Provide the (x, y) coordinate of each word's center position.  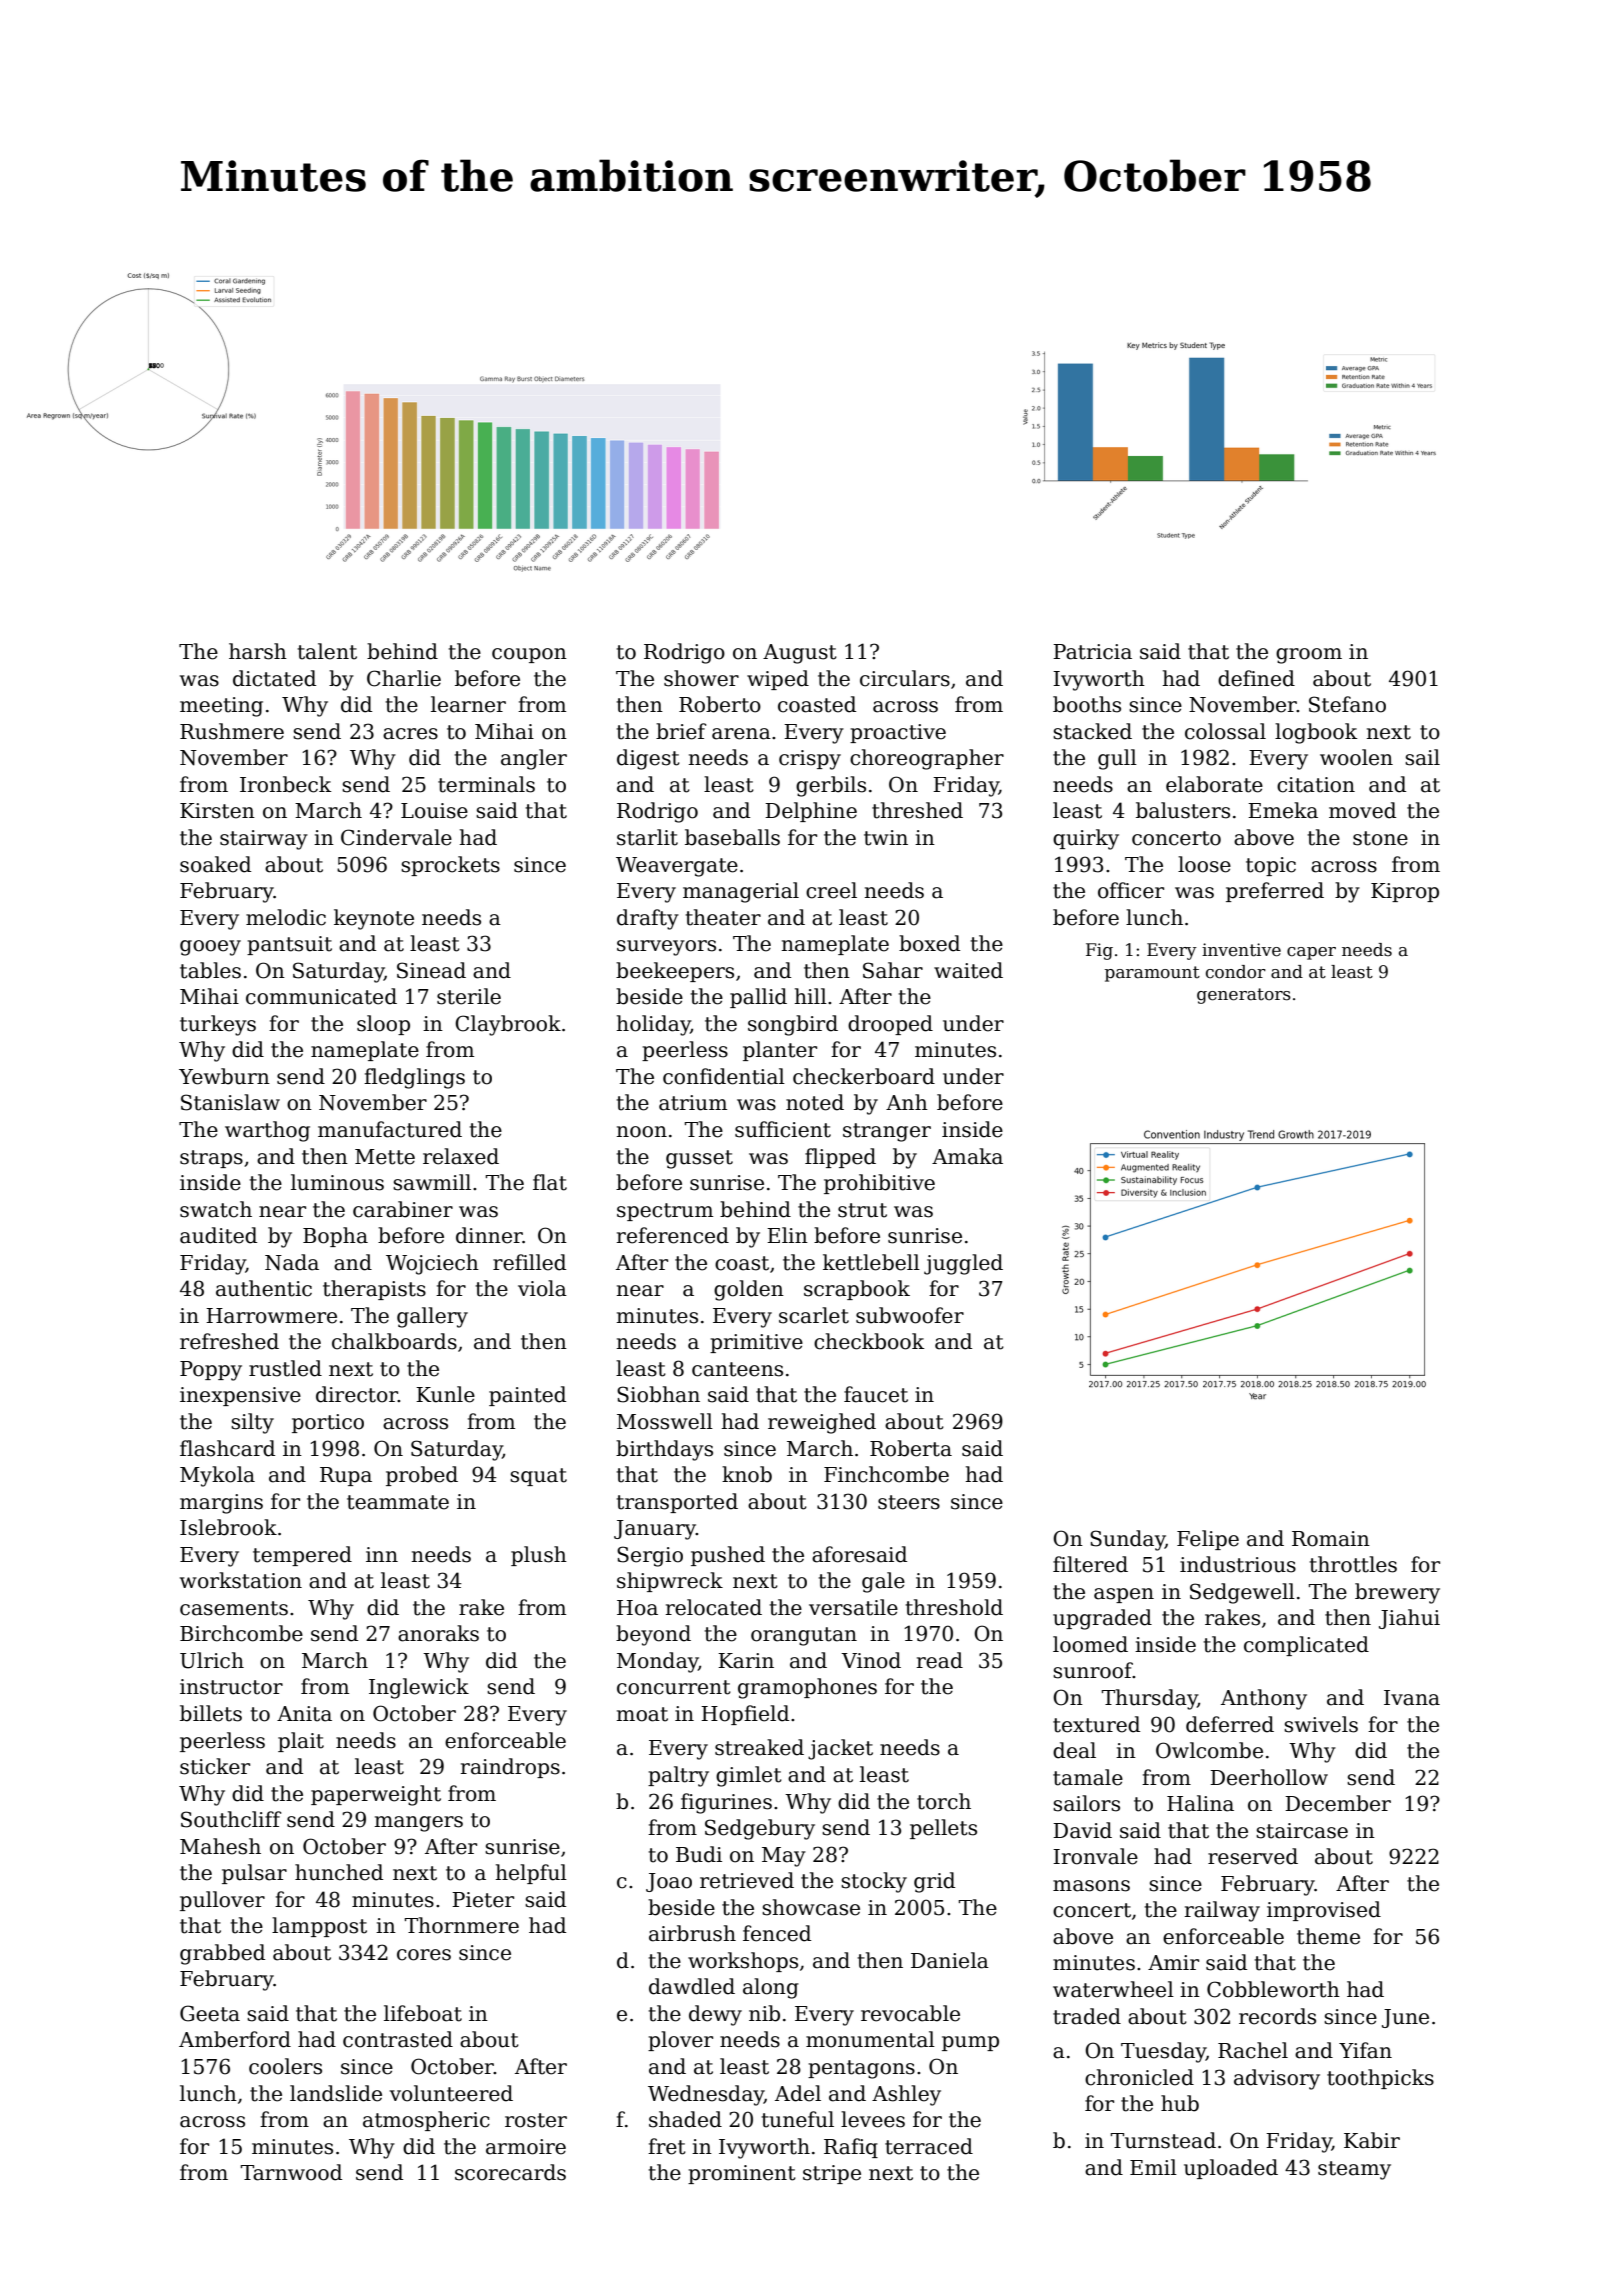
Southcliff (231, 1819)
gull (1117, 759)
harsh (258, 651)
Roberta (911, 1448)
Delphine (811, 812)
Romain (1331, 1539)
